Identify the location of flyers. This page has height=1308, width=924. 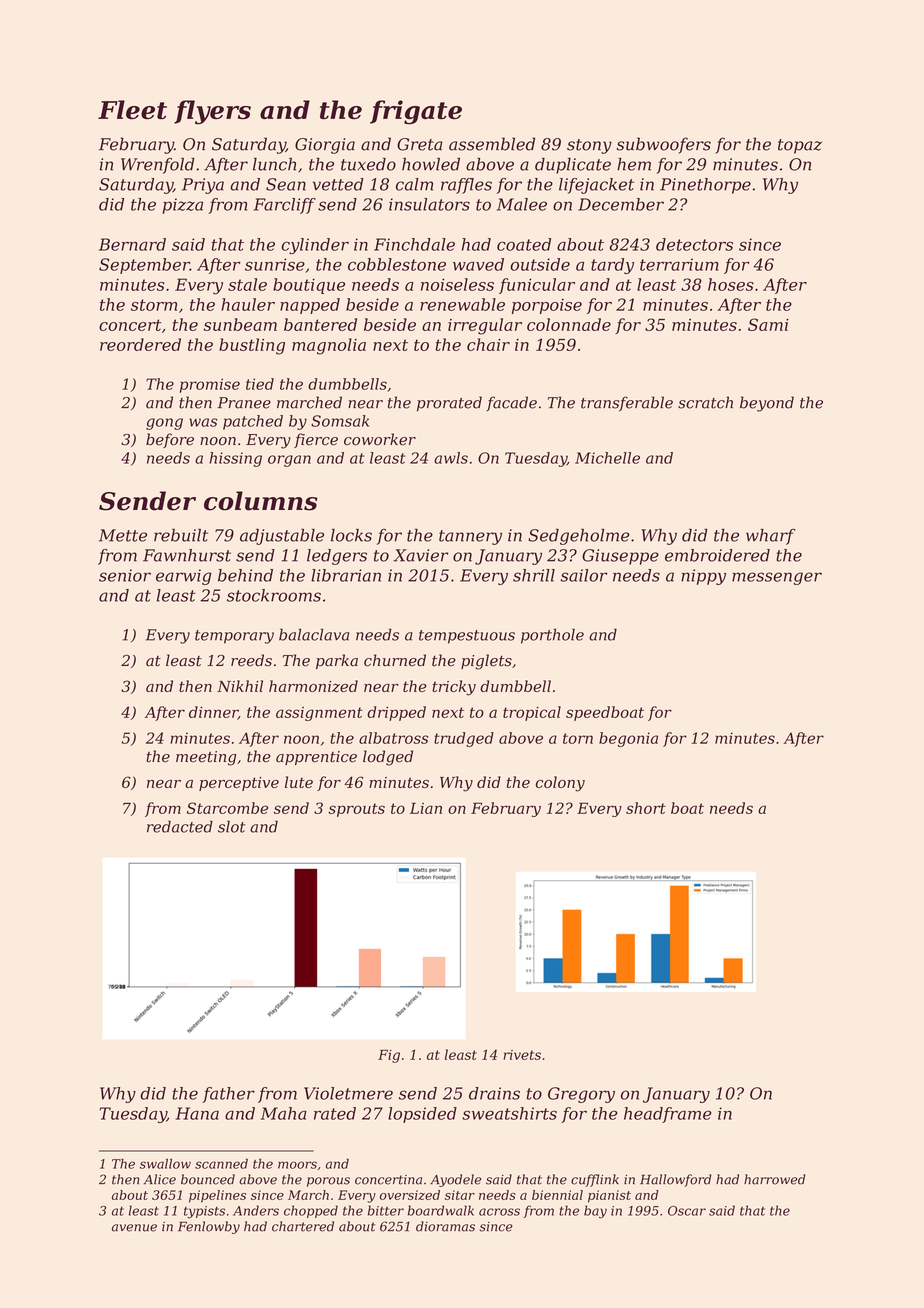
(212, 112).
